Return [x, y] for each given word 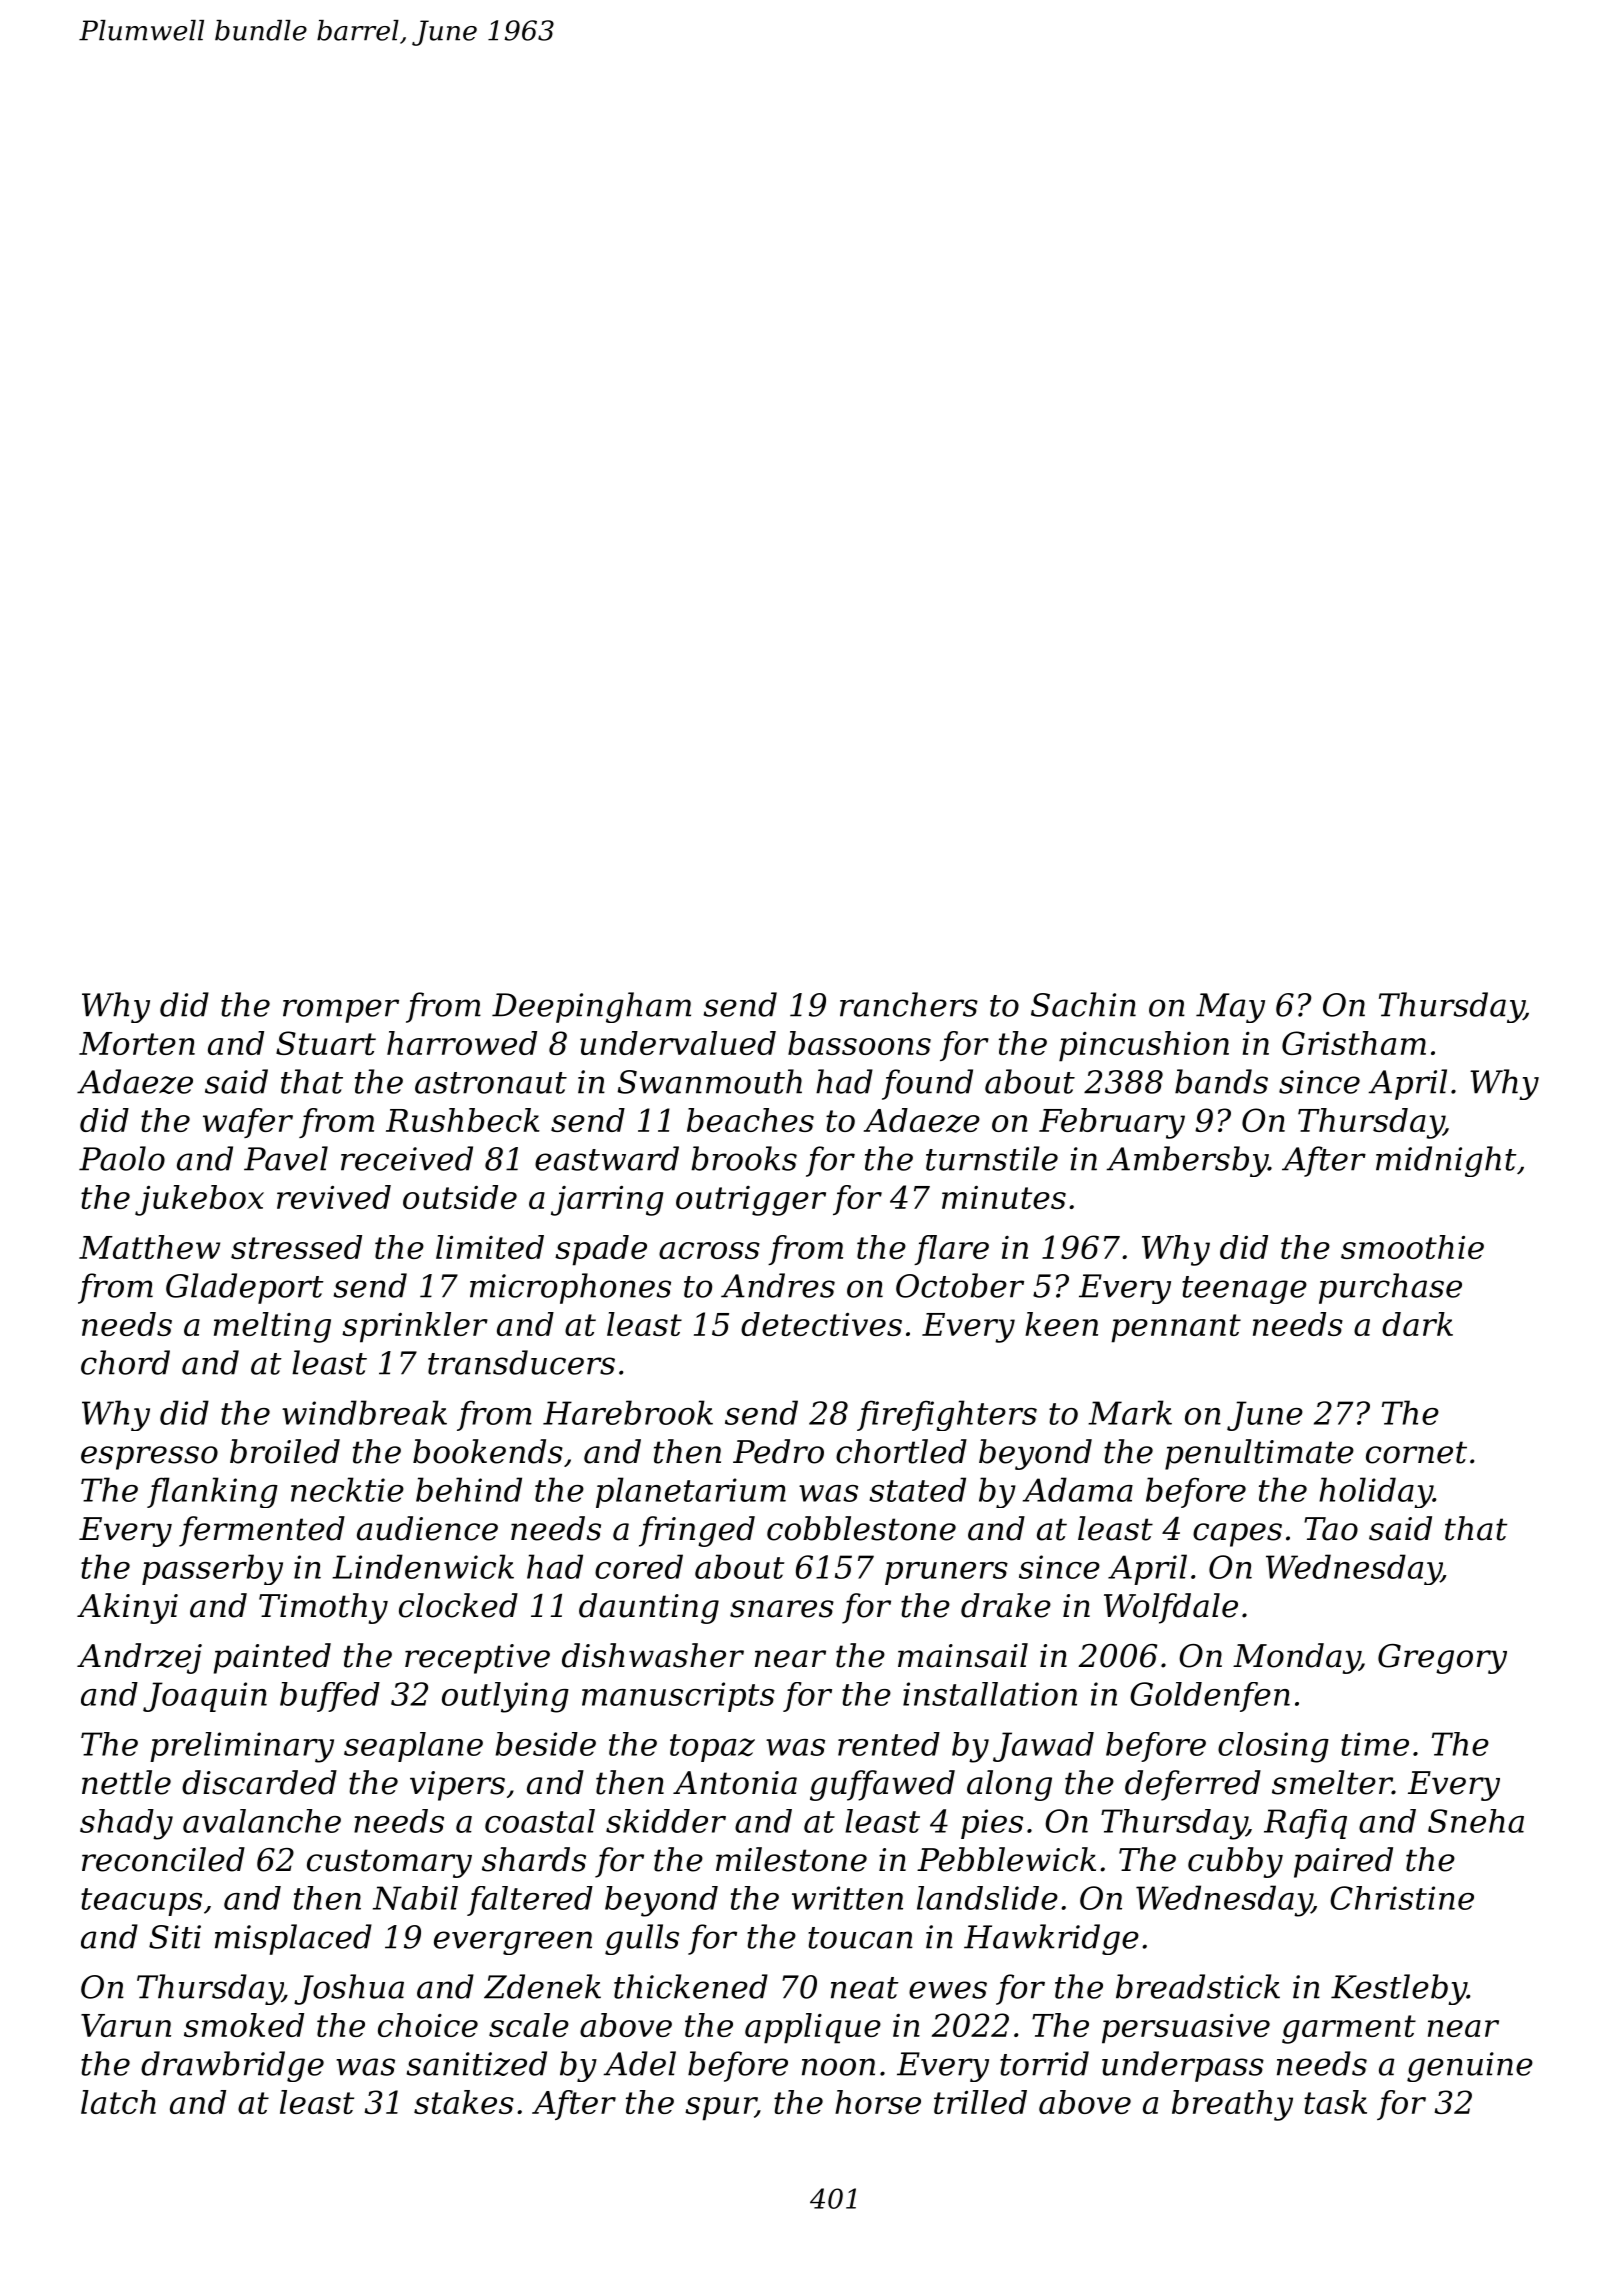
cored [639, 1566]
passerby [212, 1569]
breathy [1232, 2105]
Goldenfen [1210, 1697]
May [1230, 1008]
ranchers [909, 1004]
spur [720, 2109]
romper [341, 1011]
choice [428, 2025]
